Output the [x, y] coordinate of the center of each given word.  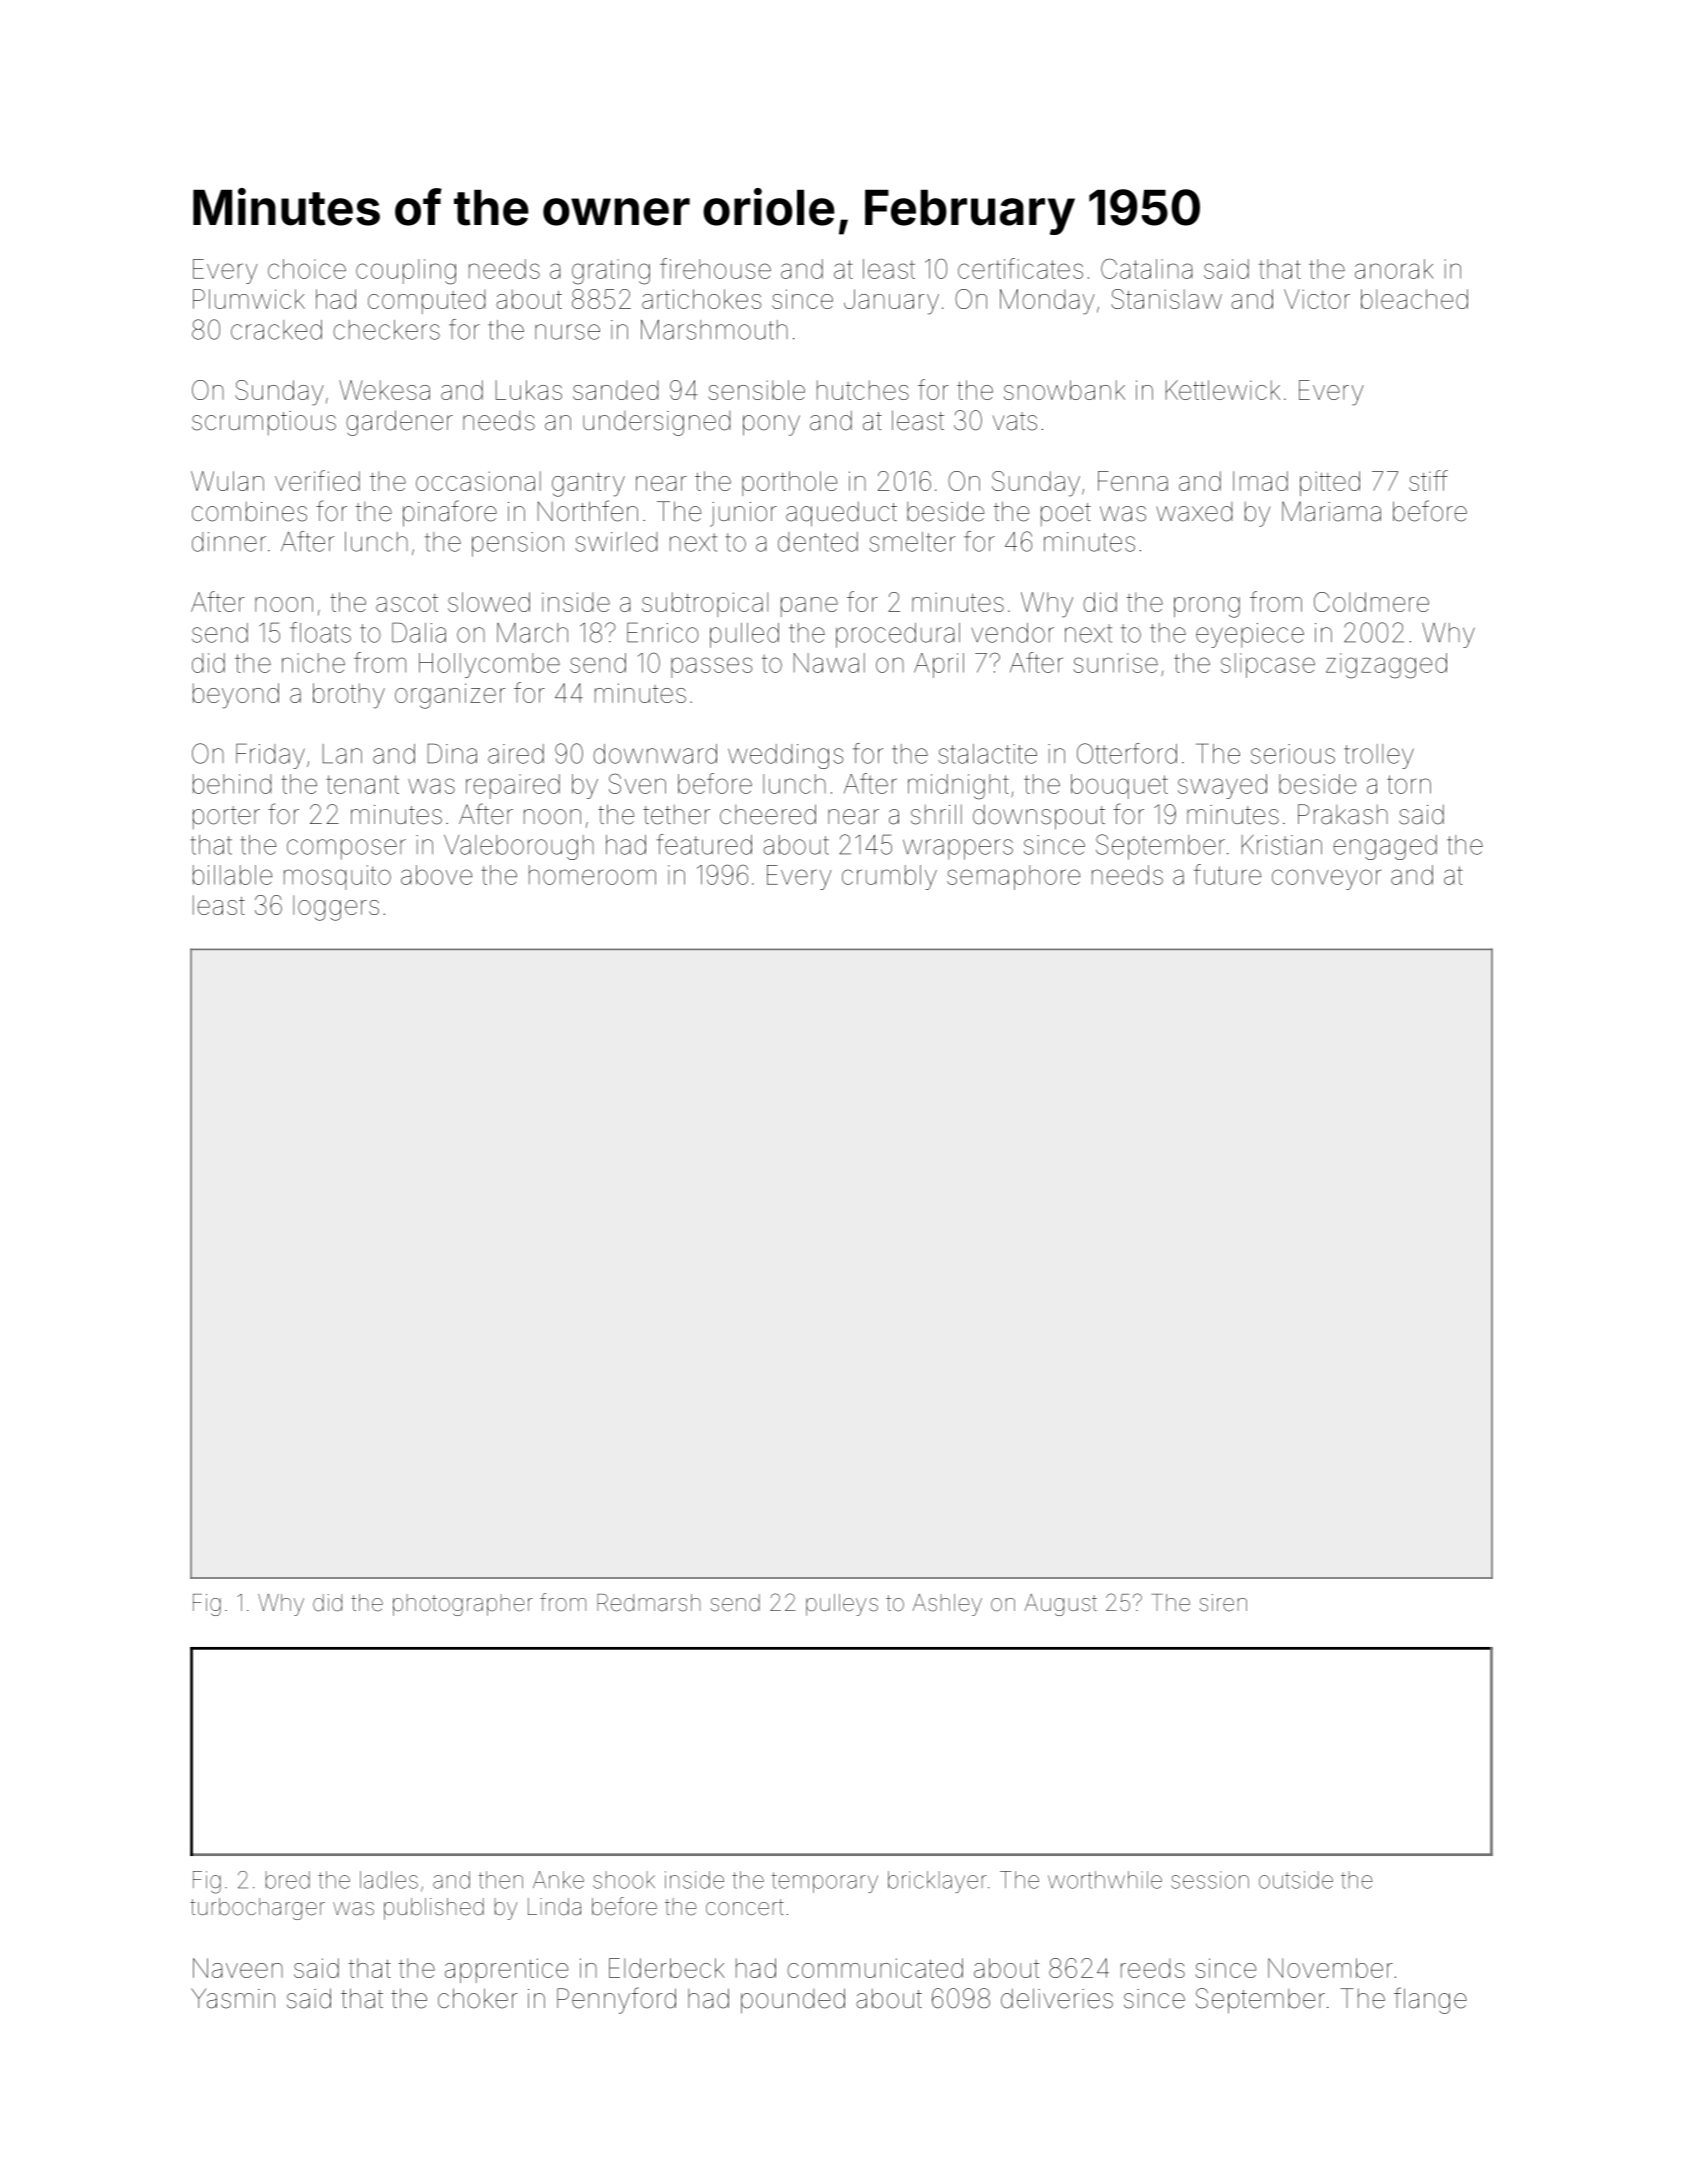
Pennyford [616, 2000]
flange [1430, 2000]
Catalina [1147, 268]
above [436, 875]
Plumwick [249, 299]
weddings [785, 756]
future [1227, 874]
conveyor [1326, 879]
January [891, 302]
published [434, 1909]
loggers [336, 908]
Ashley [947, 1605]
